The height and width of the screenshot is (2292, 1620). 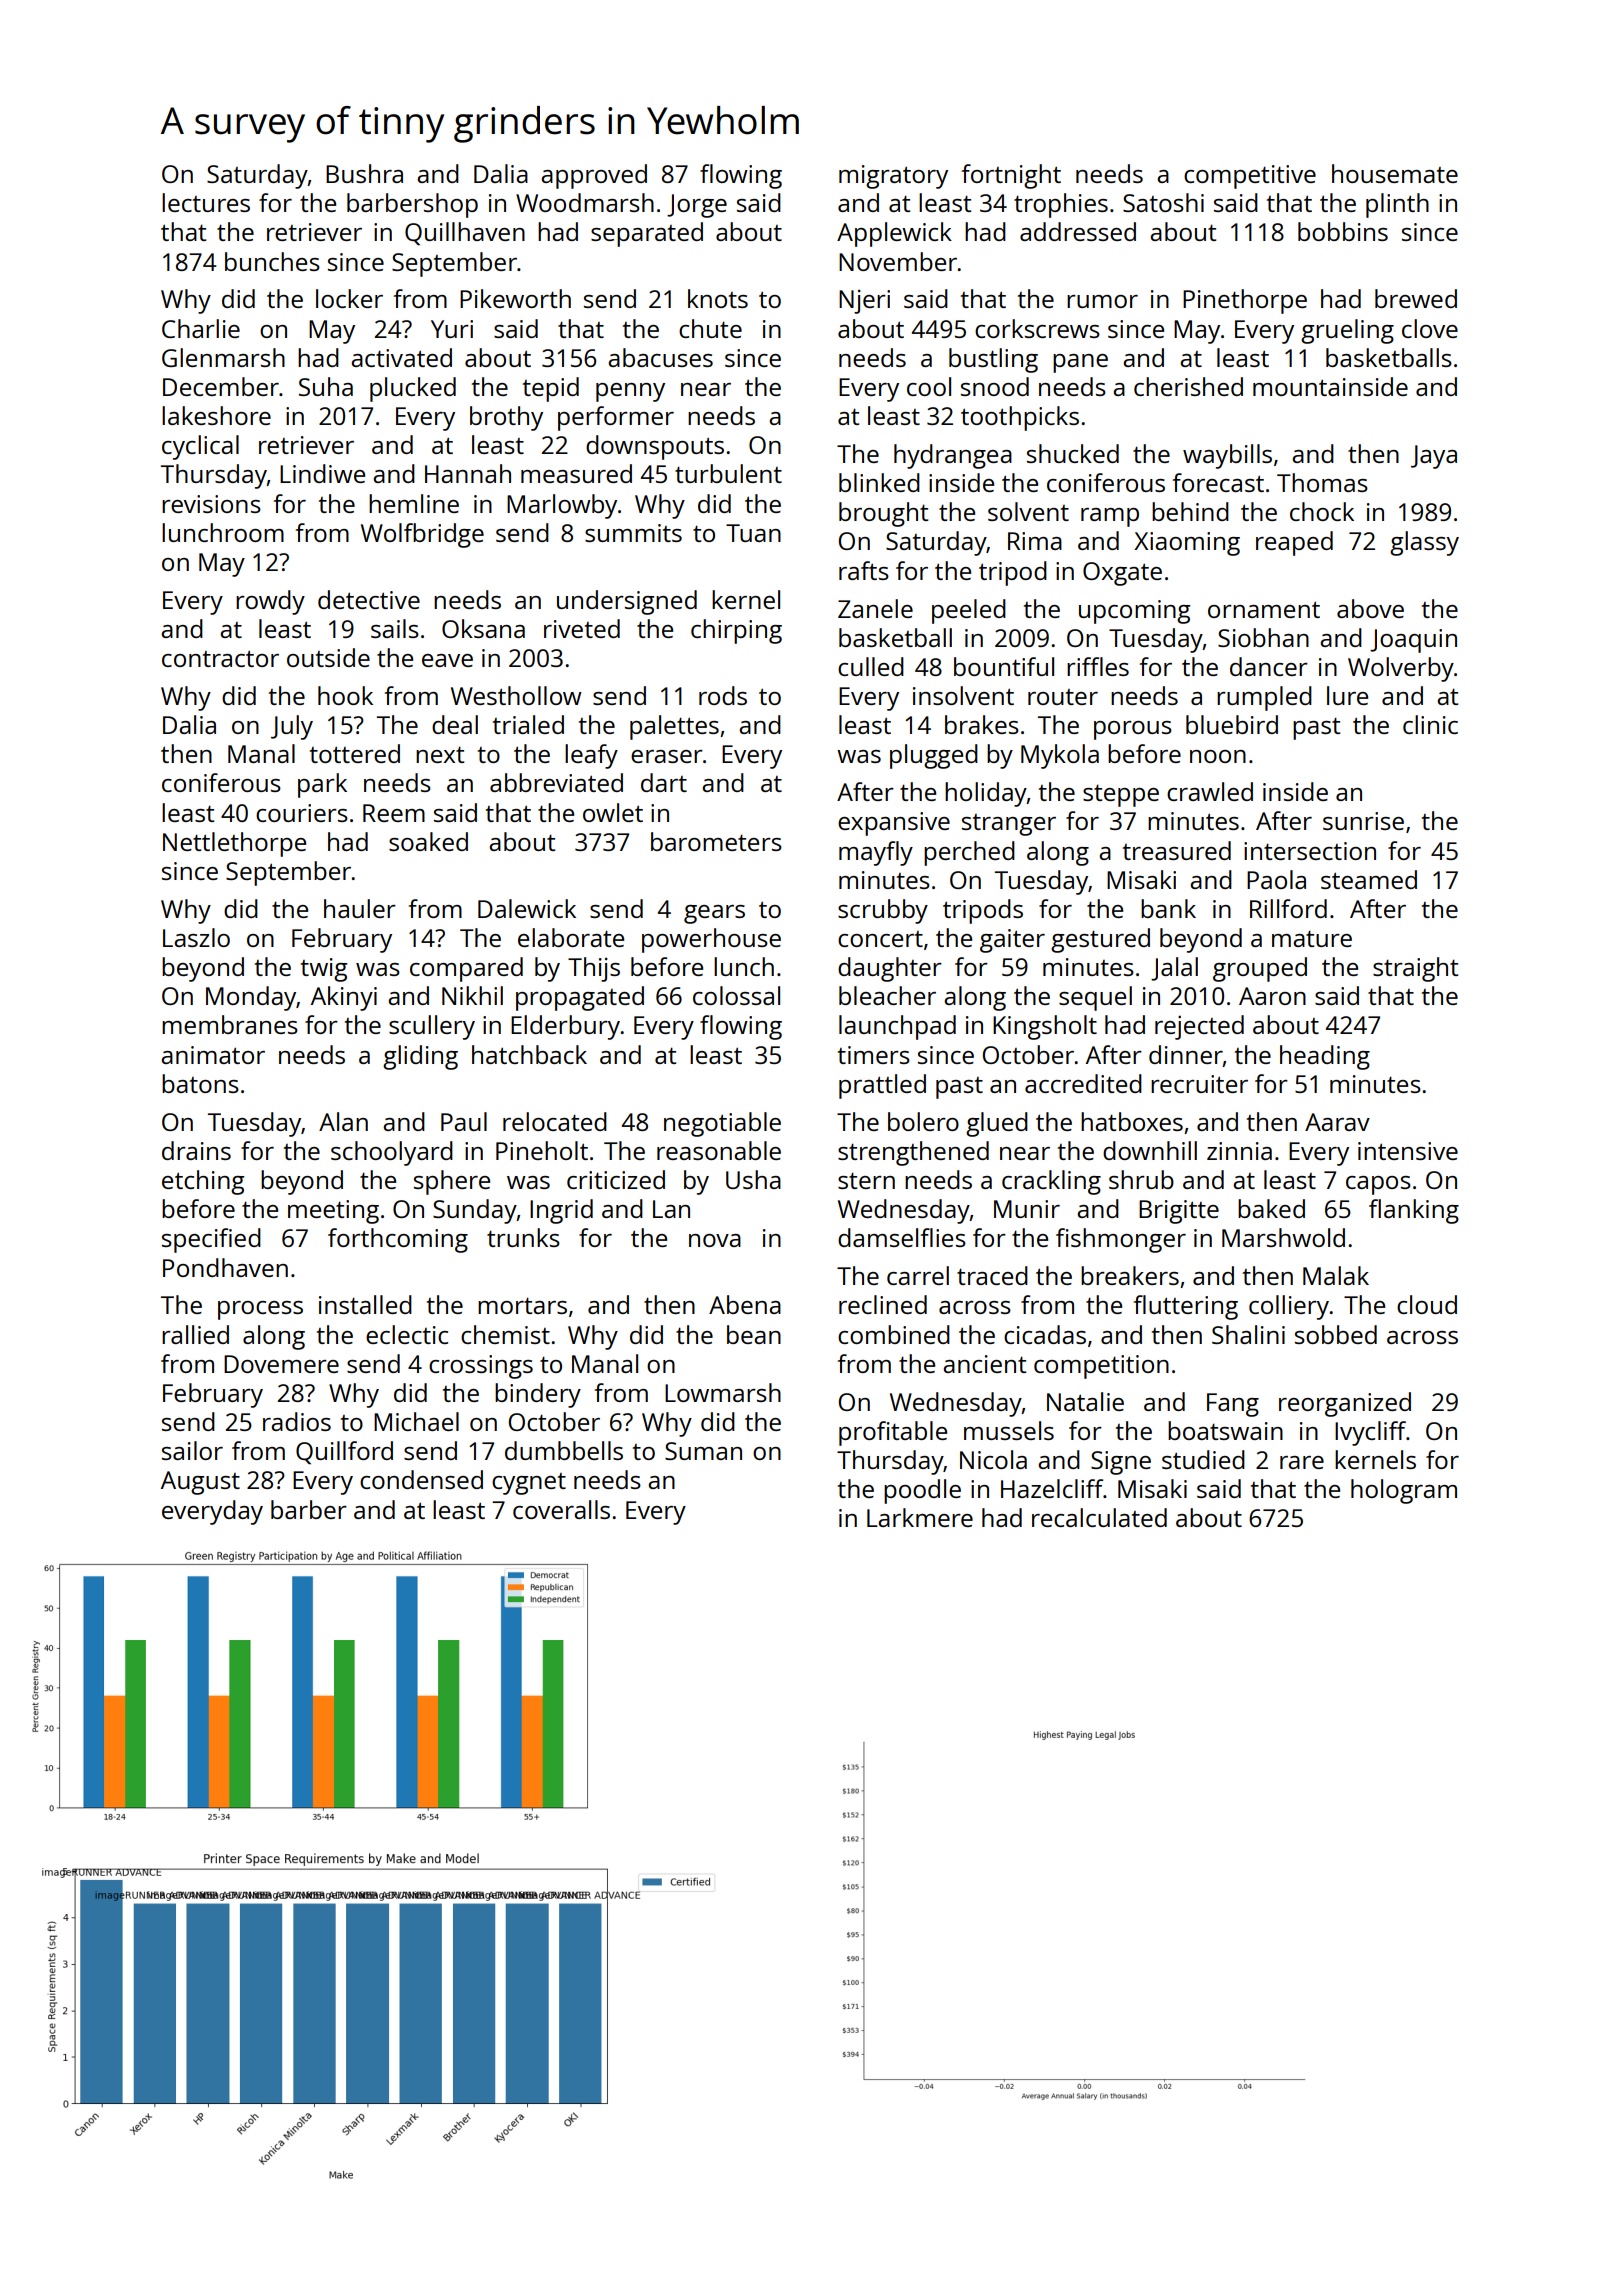 What do you see at coordinates (364, 173) in the screenshot?
I see `Bushra` at bounding box center [364, 173].
